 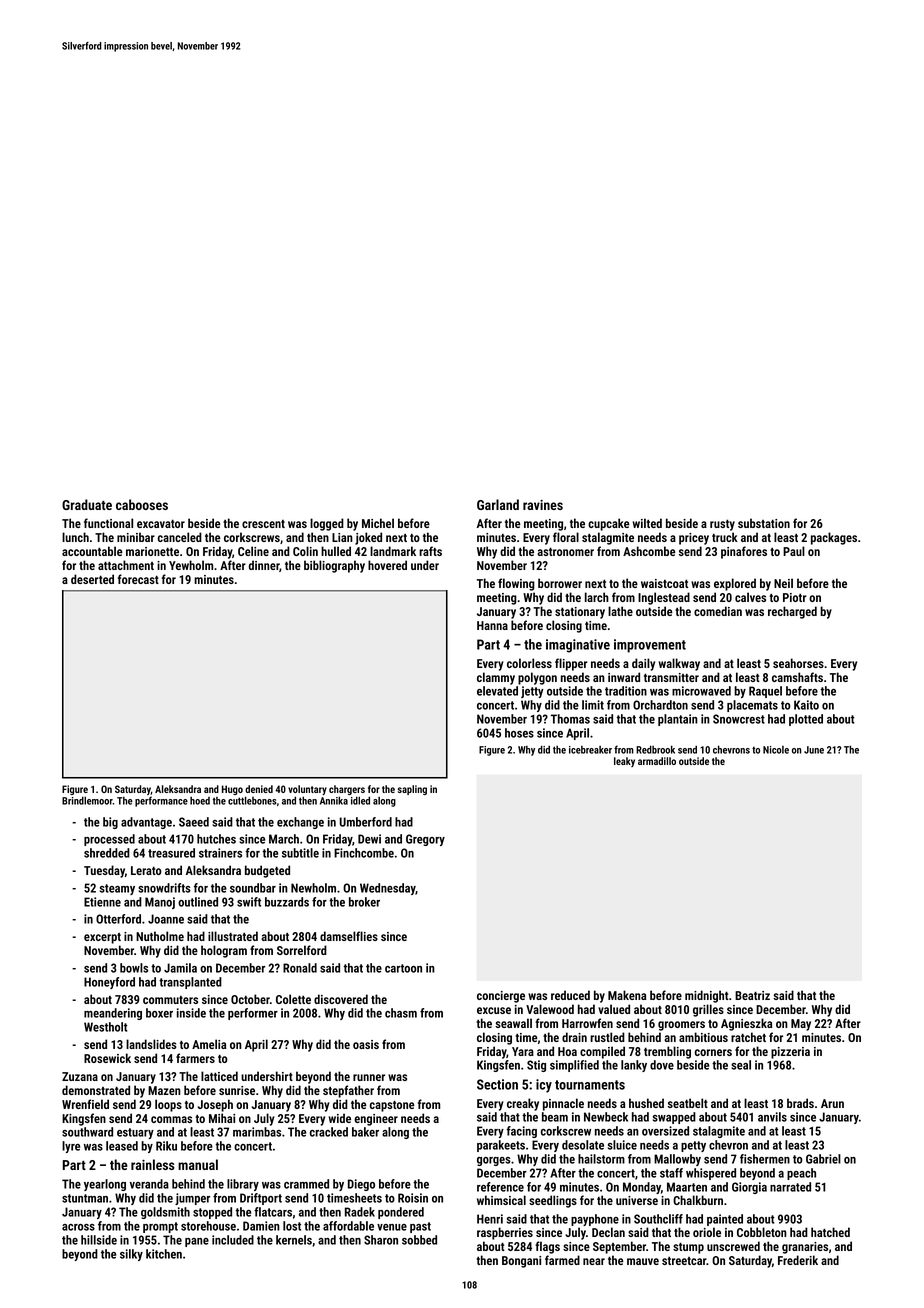 What do you see at coordinates (523, 1051) in the screenshot?
I see `Yara` at bounding box center [523, 1051].
